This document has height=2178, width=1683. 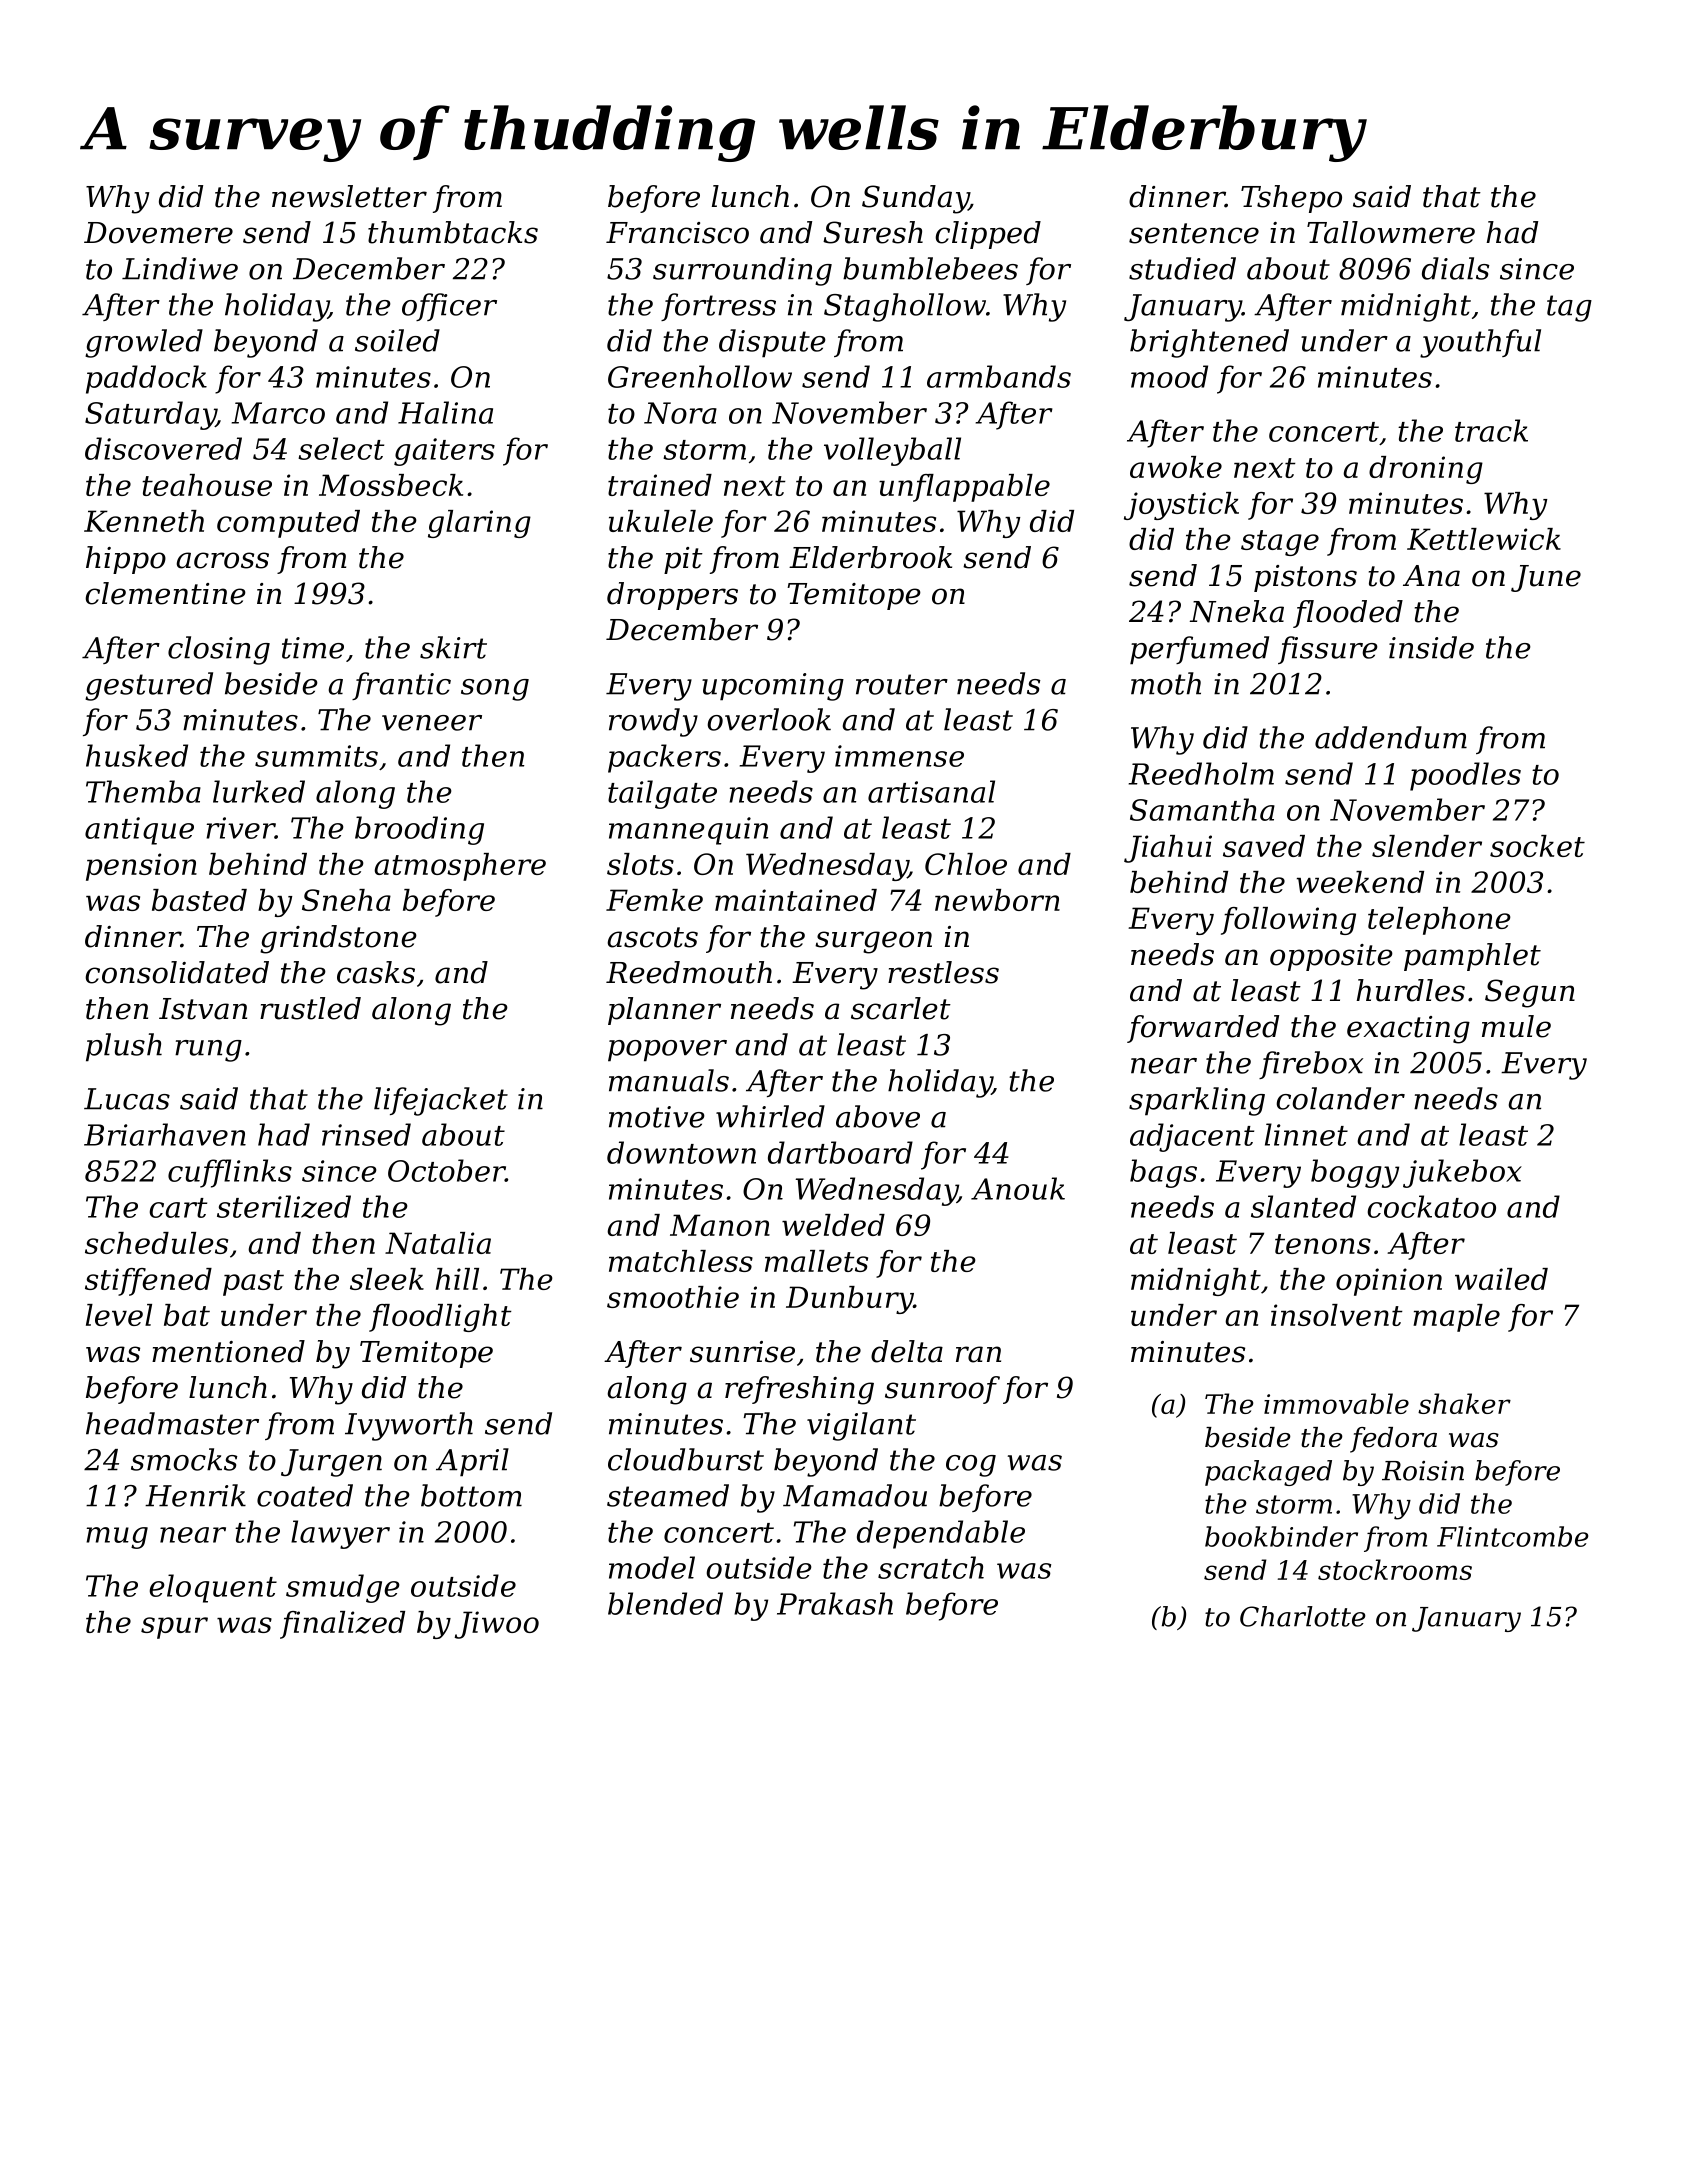 I want to click on gestured, so click(x=149, y=686).
